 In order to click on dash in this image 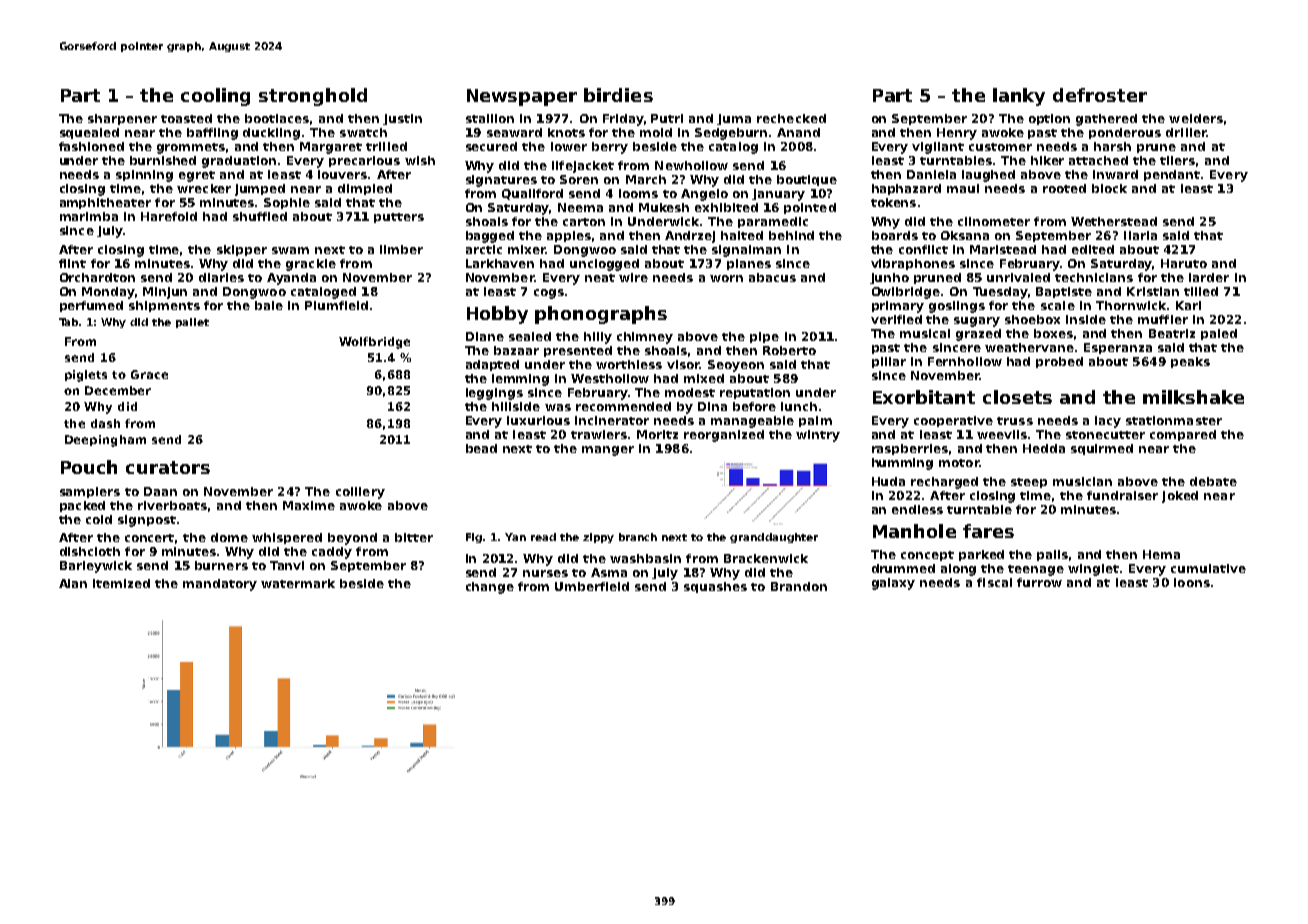, I will do `click(105, 423)`.
